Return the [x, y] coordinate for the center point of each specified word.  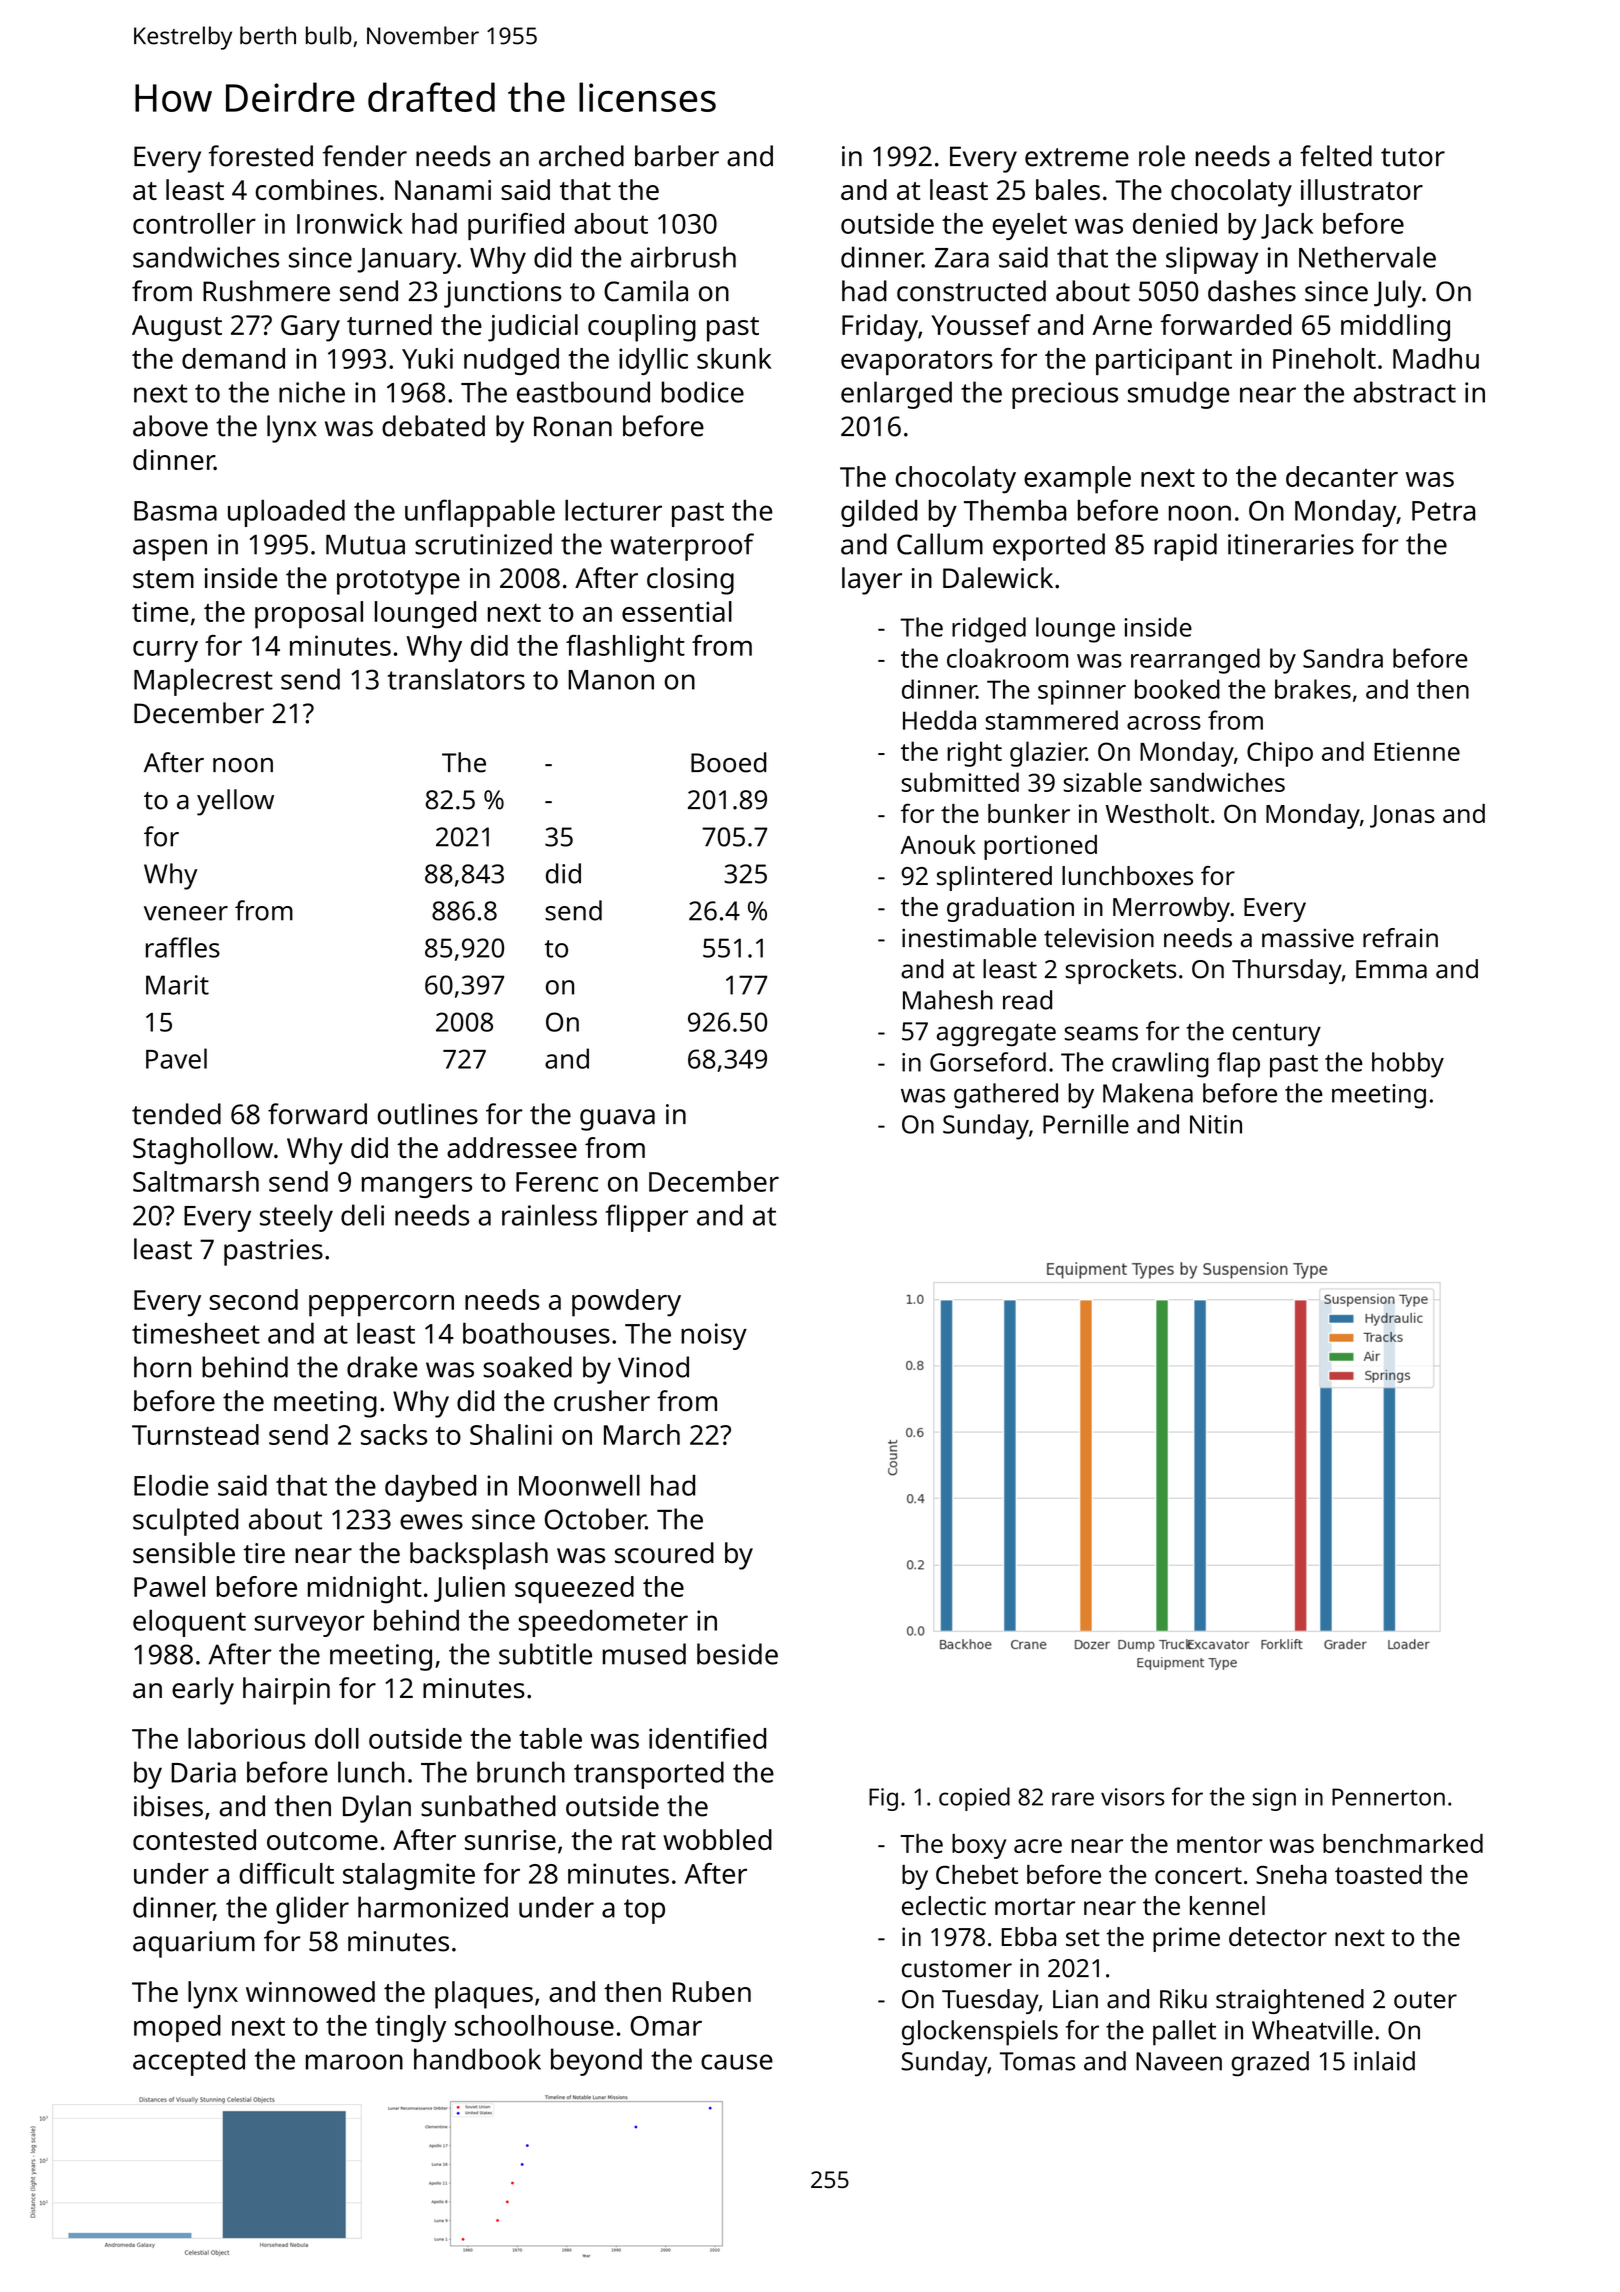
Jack [1287, 226]
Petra [1443, 511]
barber [677, 156]
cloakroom [1007, 658]
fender [365, 156]
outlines [427, 1114]
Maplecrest [203, 682]
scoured [664, 1553]
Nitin [1216, 1124]
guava [617, 1120]
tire [264, 1553]
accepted [189, 2062]
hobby [1408, 1065]
